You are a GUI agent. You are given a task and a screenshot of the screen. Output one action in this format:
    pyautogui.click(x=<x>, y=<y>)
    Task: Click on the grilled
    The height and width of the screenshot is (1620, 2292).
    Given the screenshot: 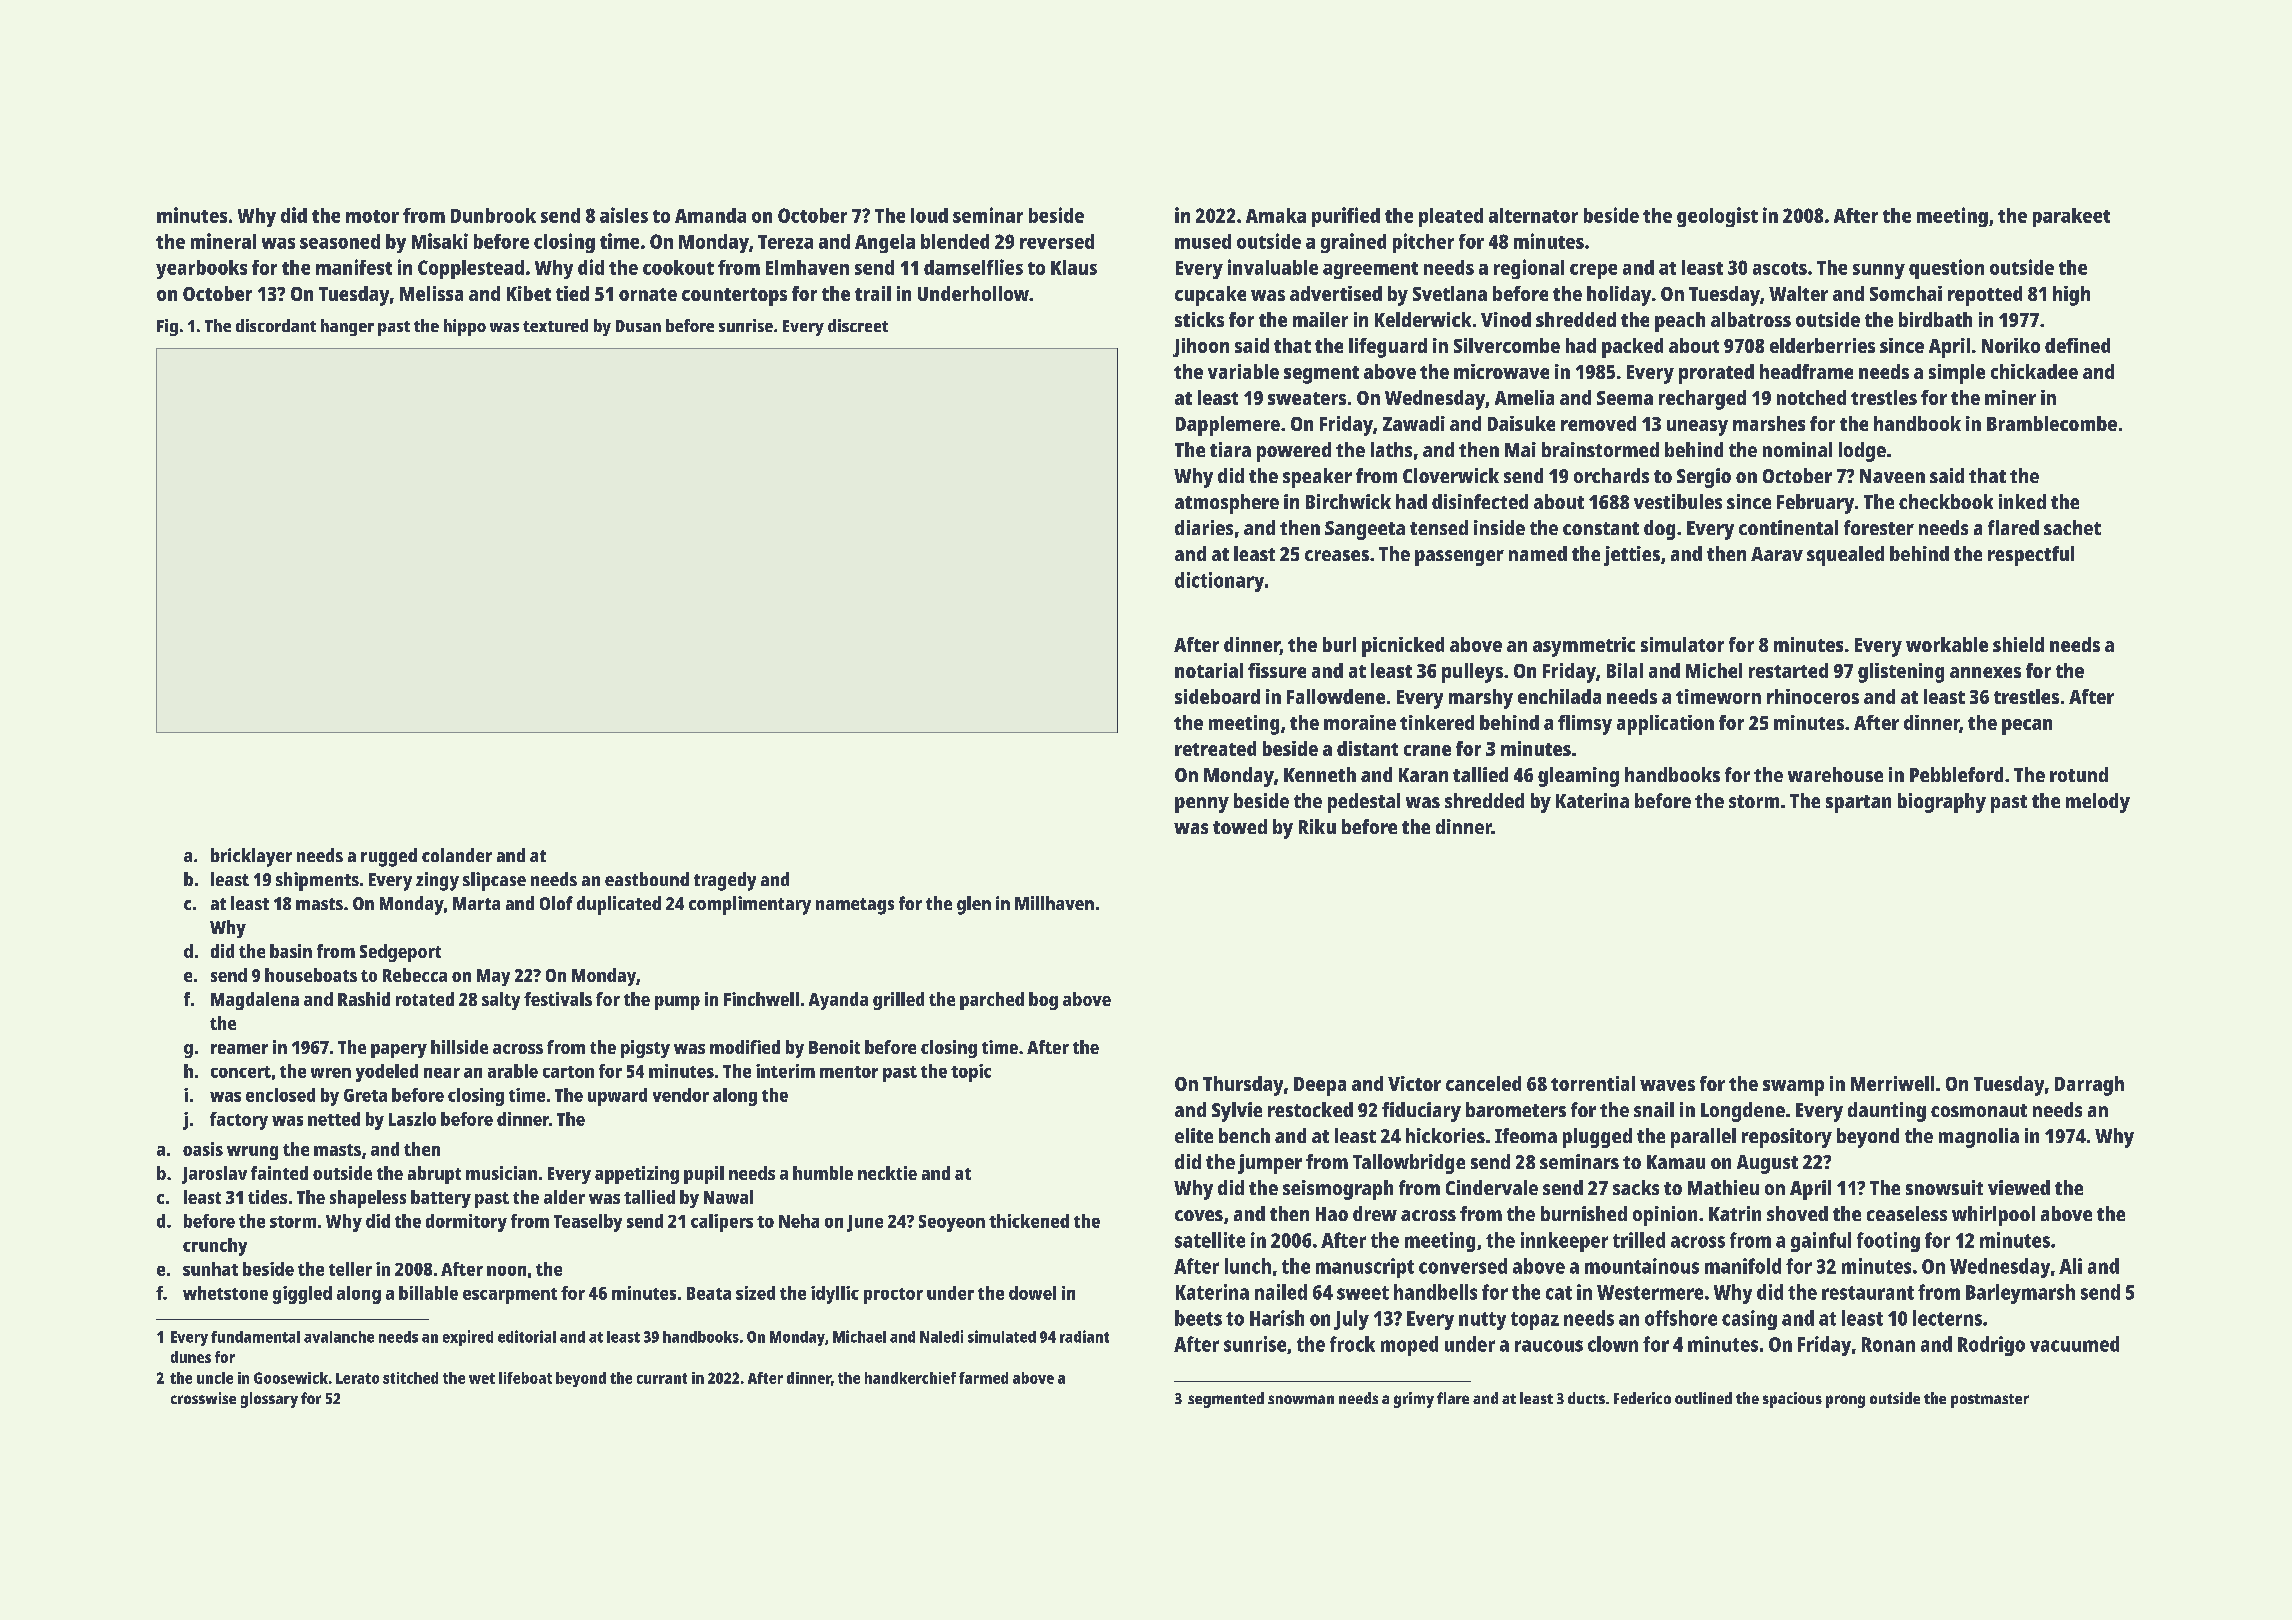 What is the action you would take?
    pyautogui.click(x=898, y=1001)
